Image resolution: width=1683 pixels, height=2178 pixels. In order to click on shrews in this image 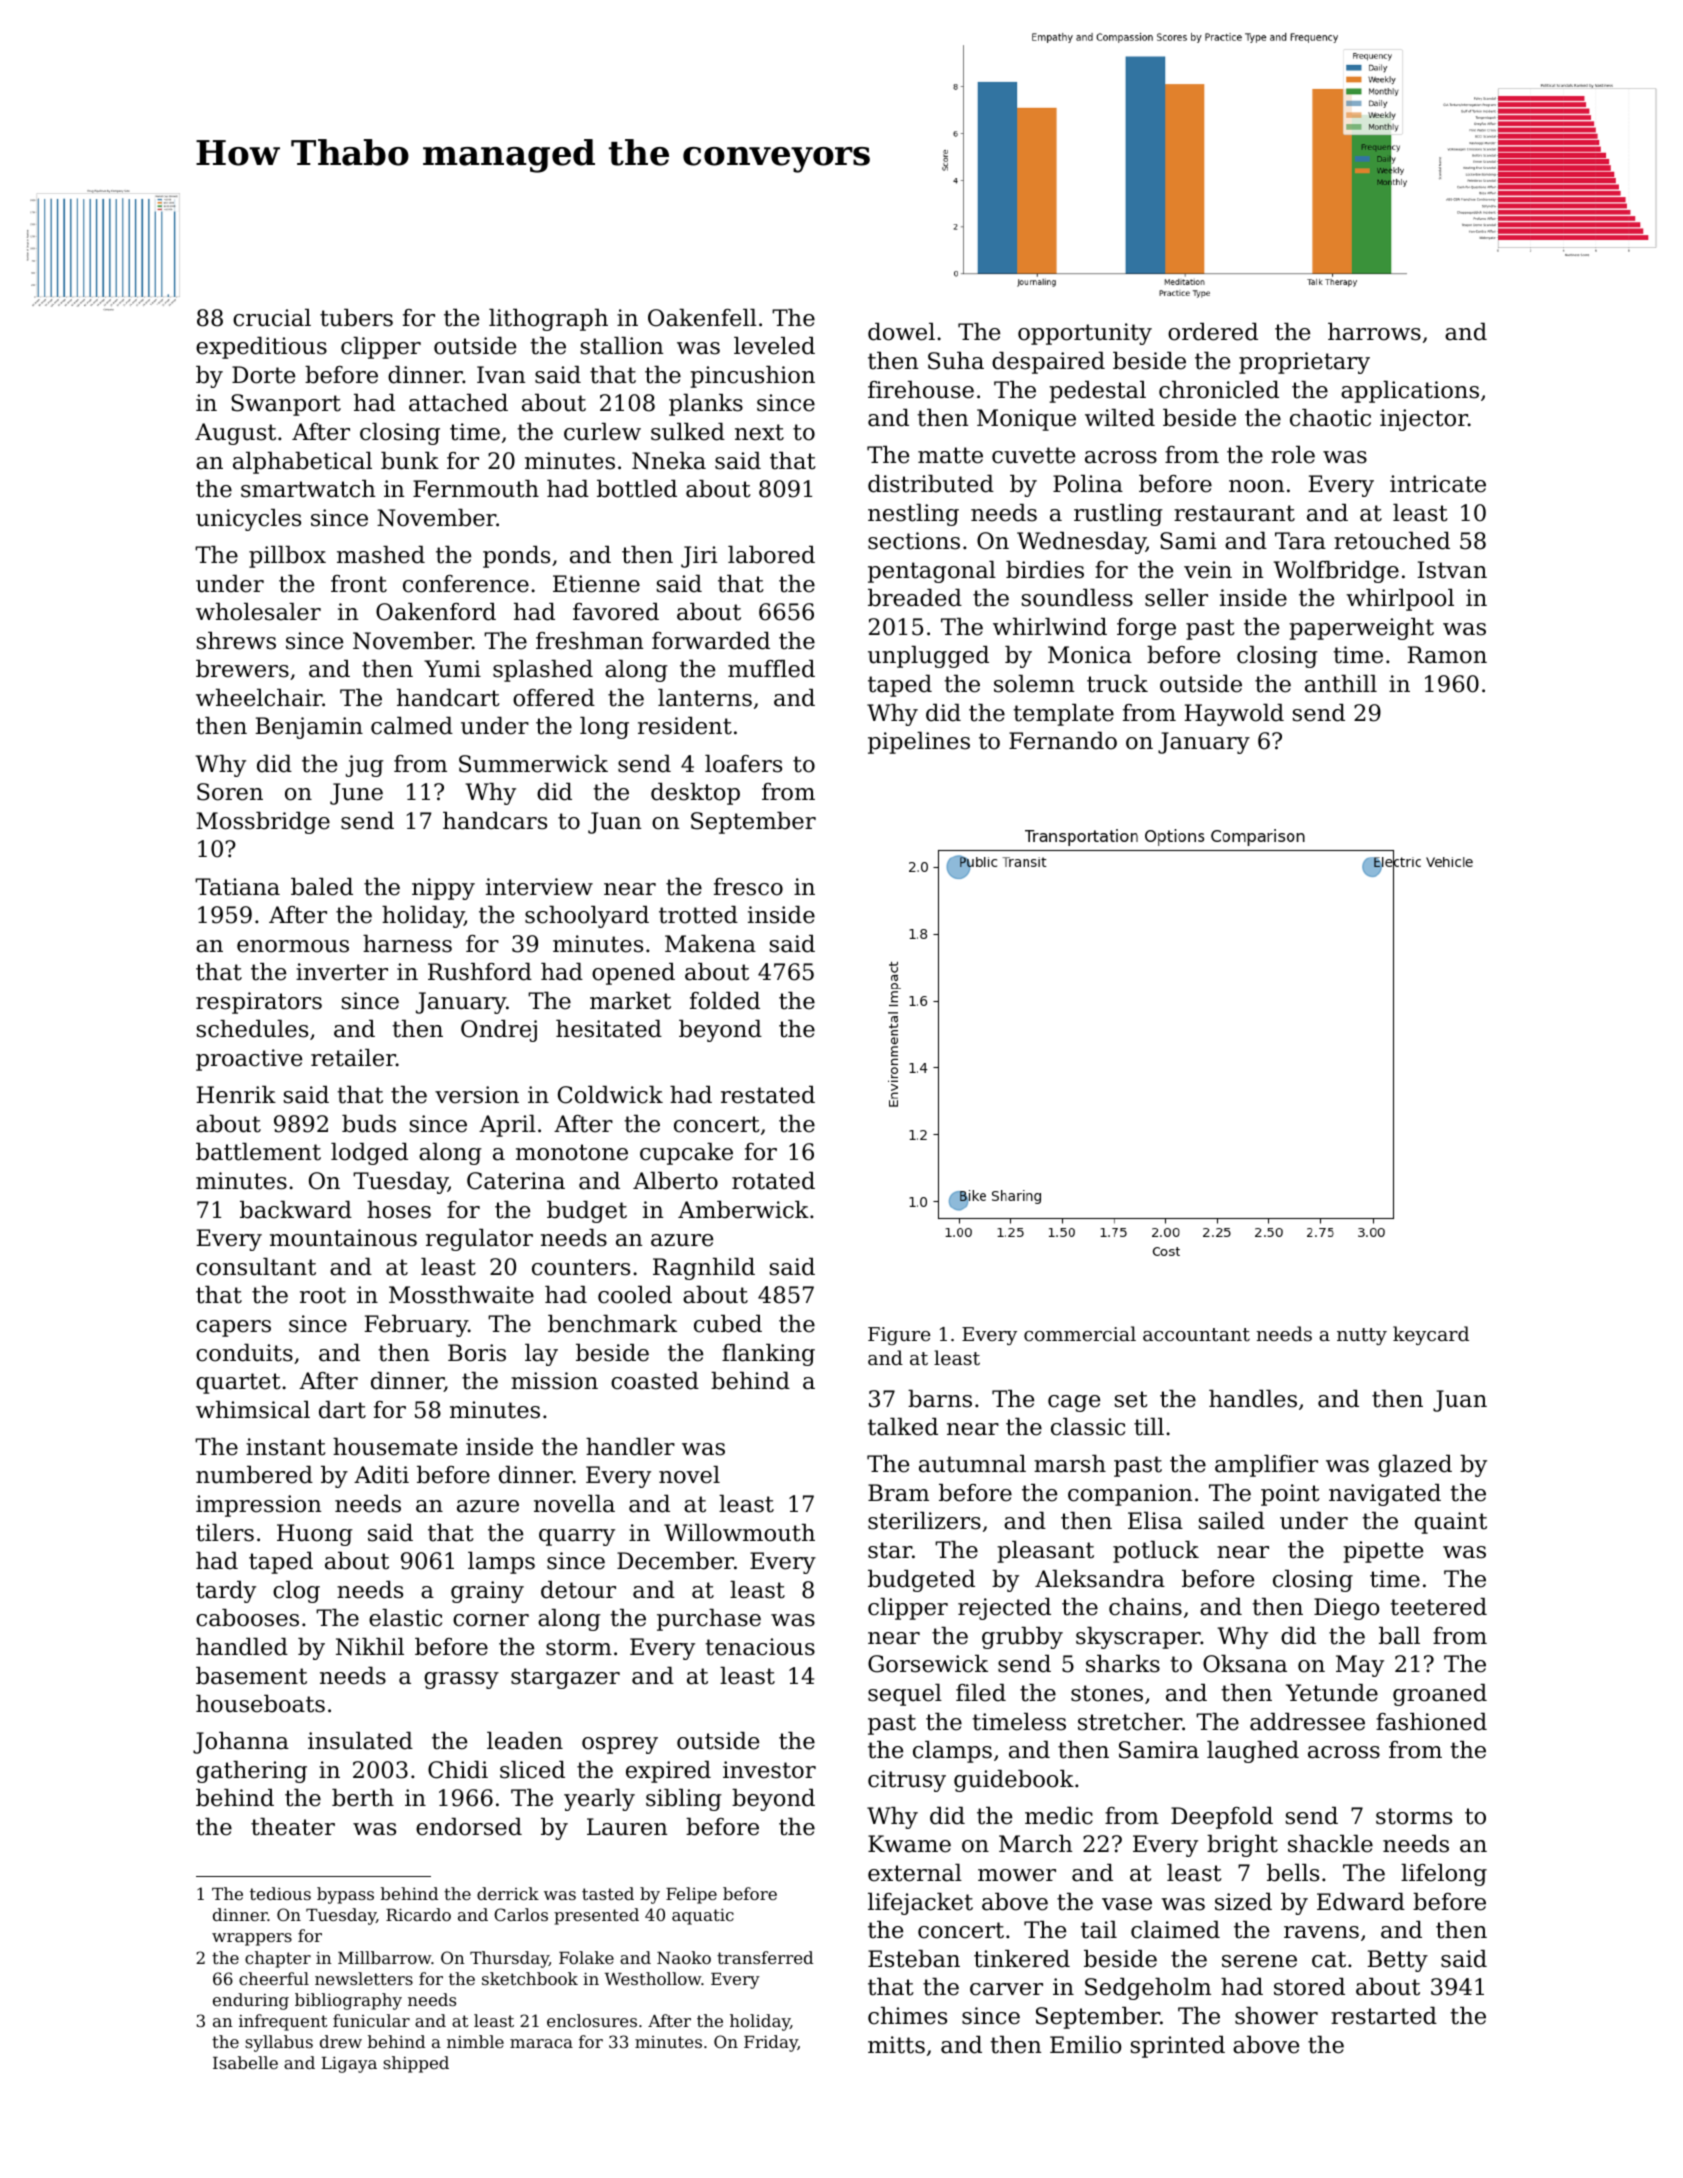, I will do `click(236, 641)`.
